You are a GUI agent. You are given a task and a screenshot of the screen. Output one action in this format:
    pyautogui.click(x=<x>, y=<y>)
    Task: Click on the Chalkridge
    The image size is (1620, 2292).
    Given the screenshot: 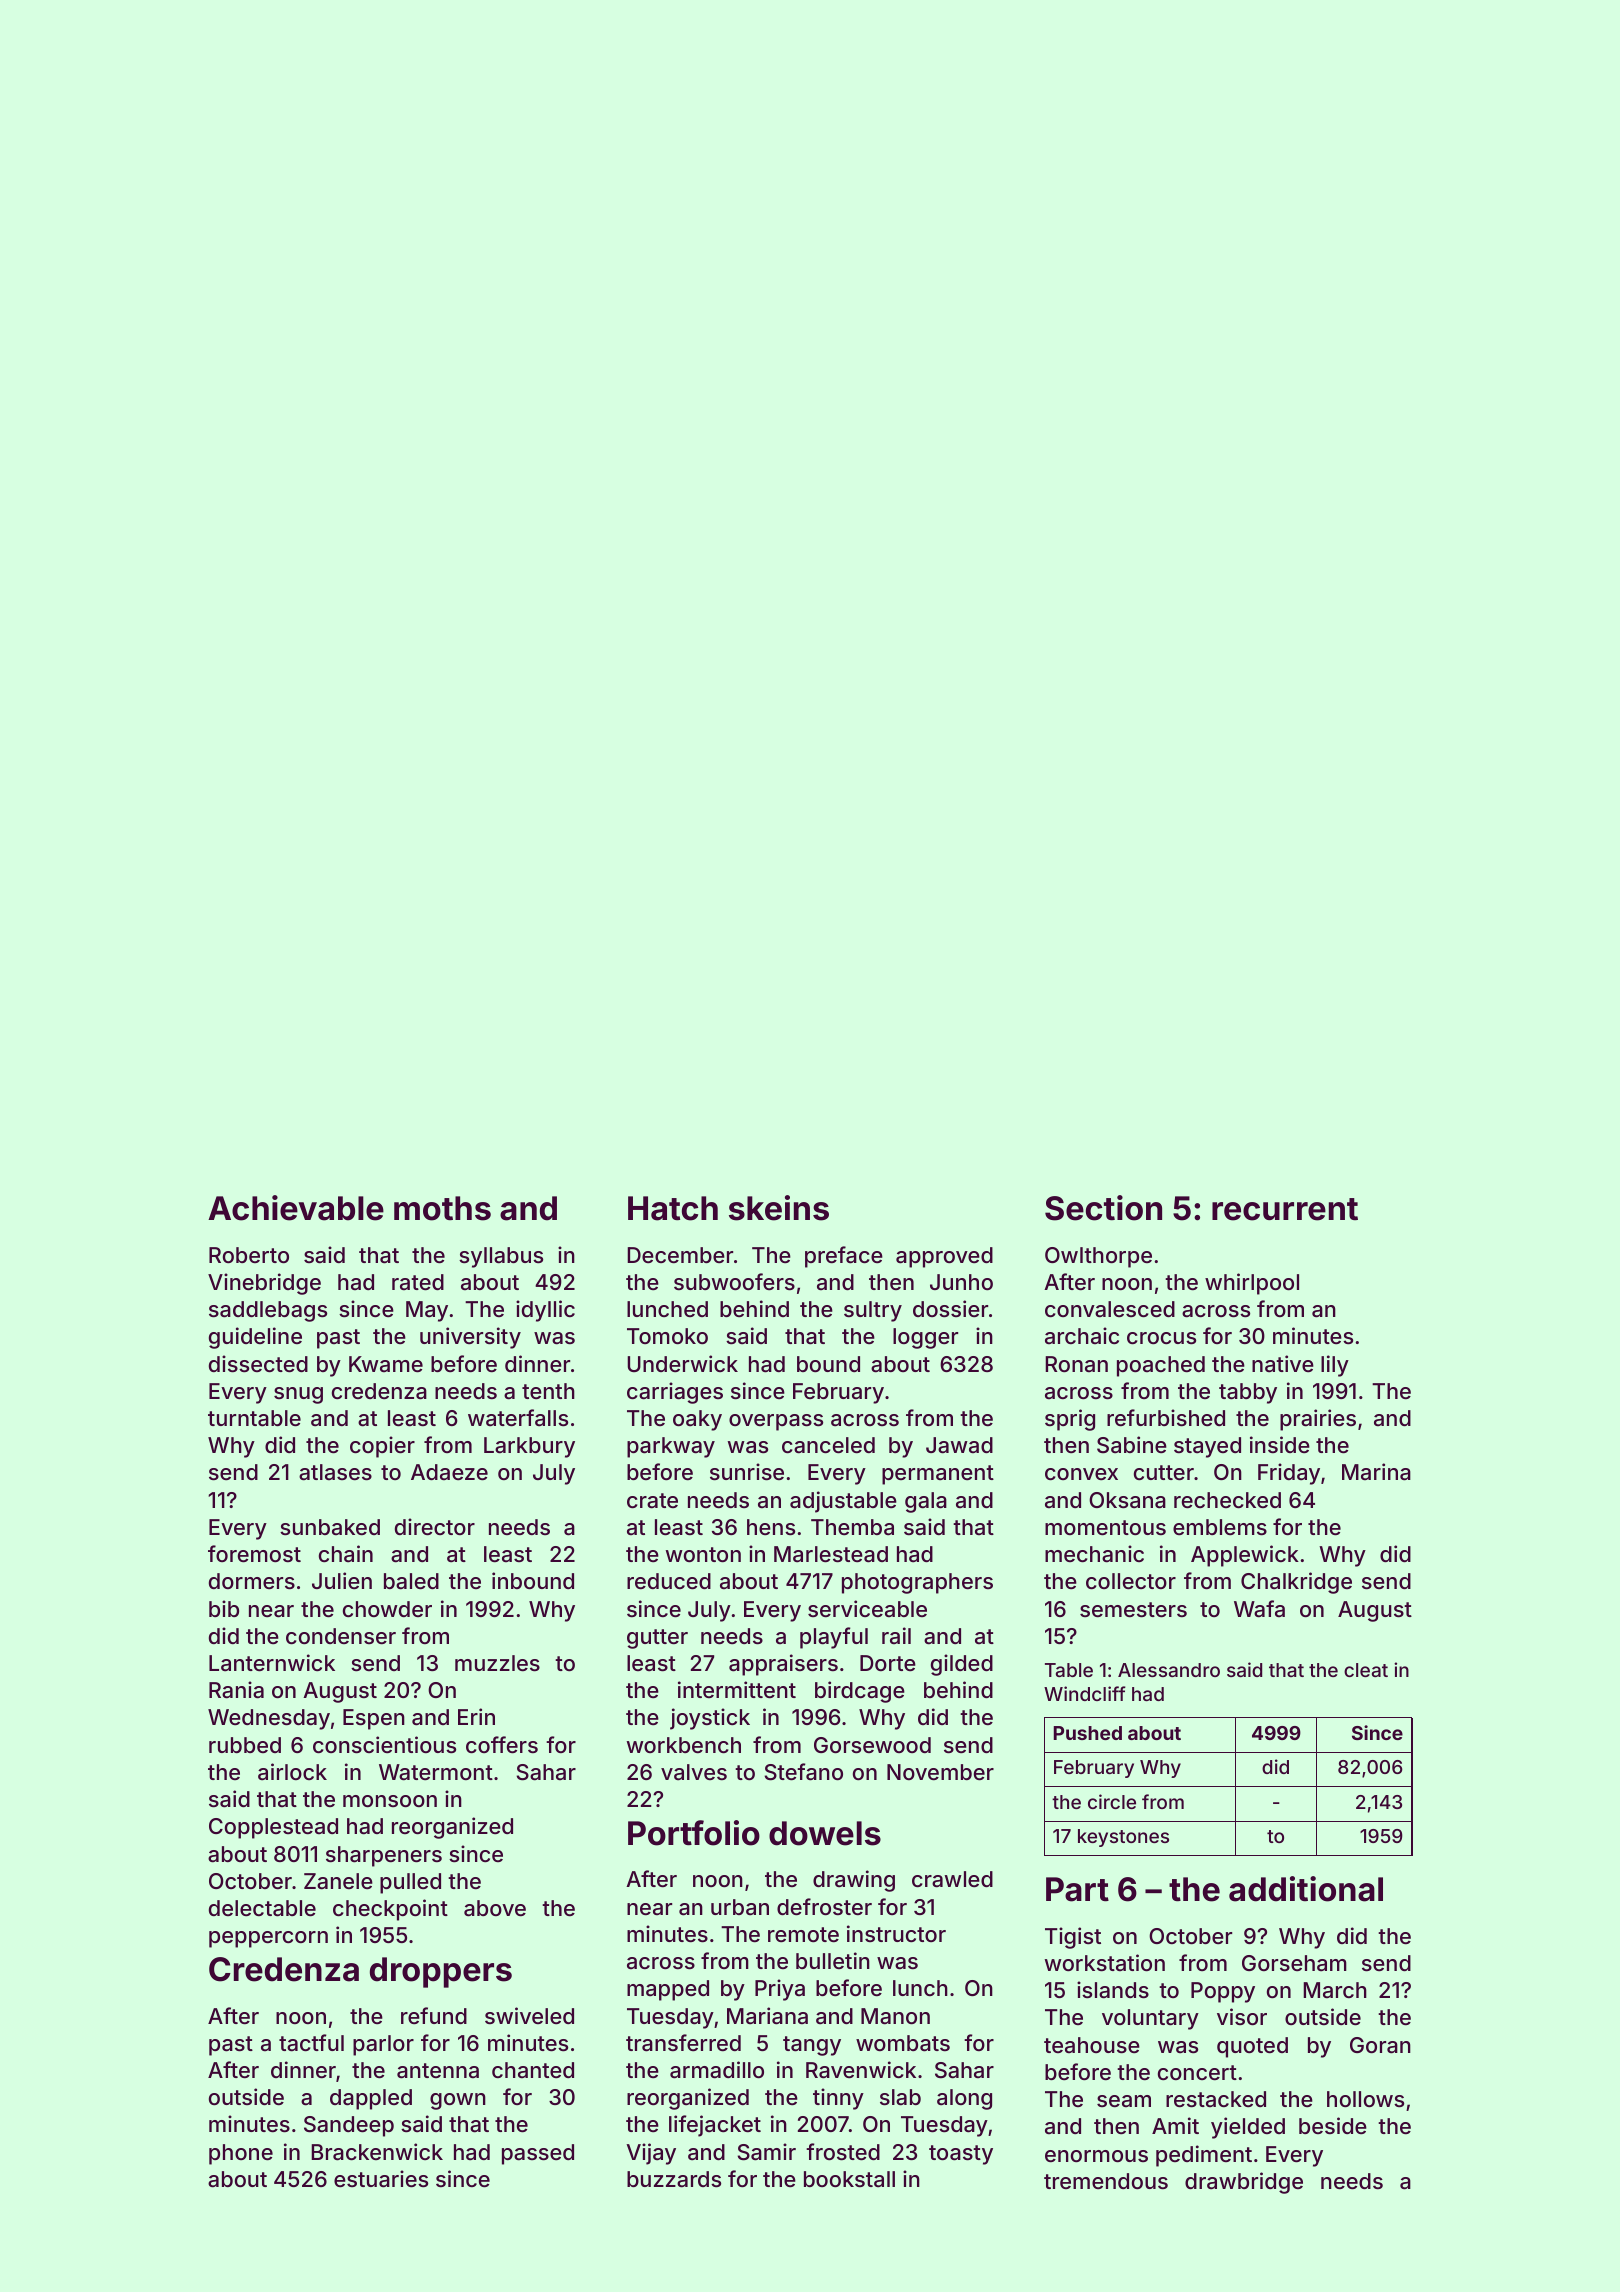 What is the action you would take?
    pyautogui.click(x=1296, y=1583)
